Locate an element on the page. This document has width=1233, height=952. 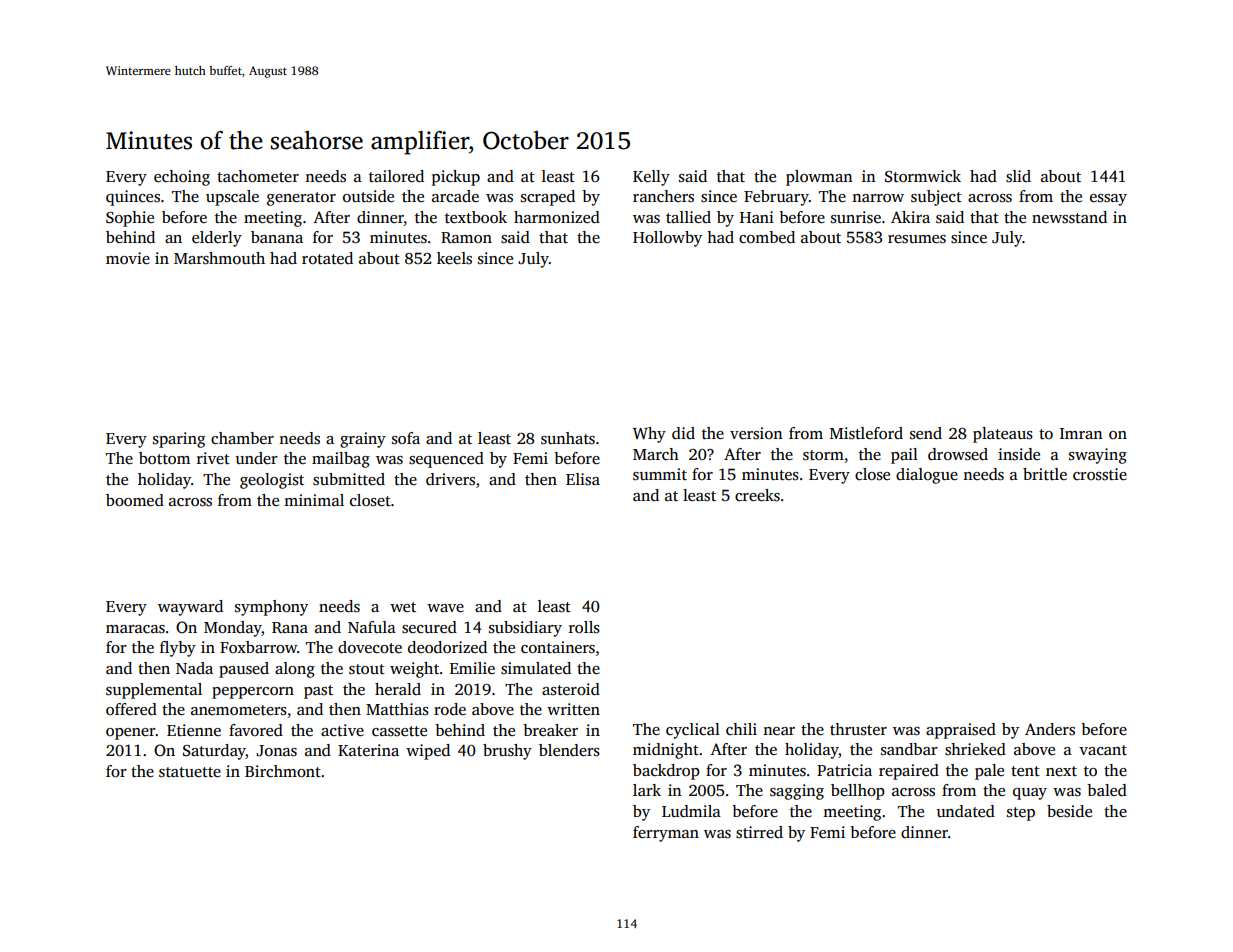
Nada is located at coordinates (194, 668).
